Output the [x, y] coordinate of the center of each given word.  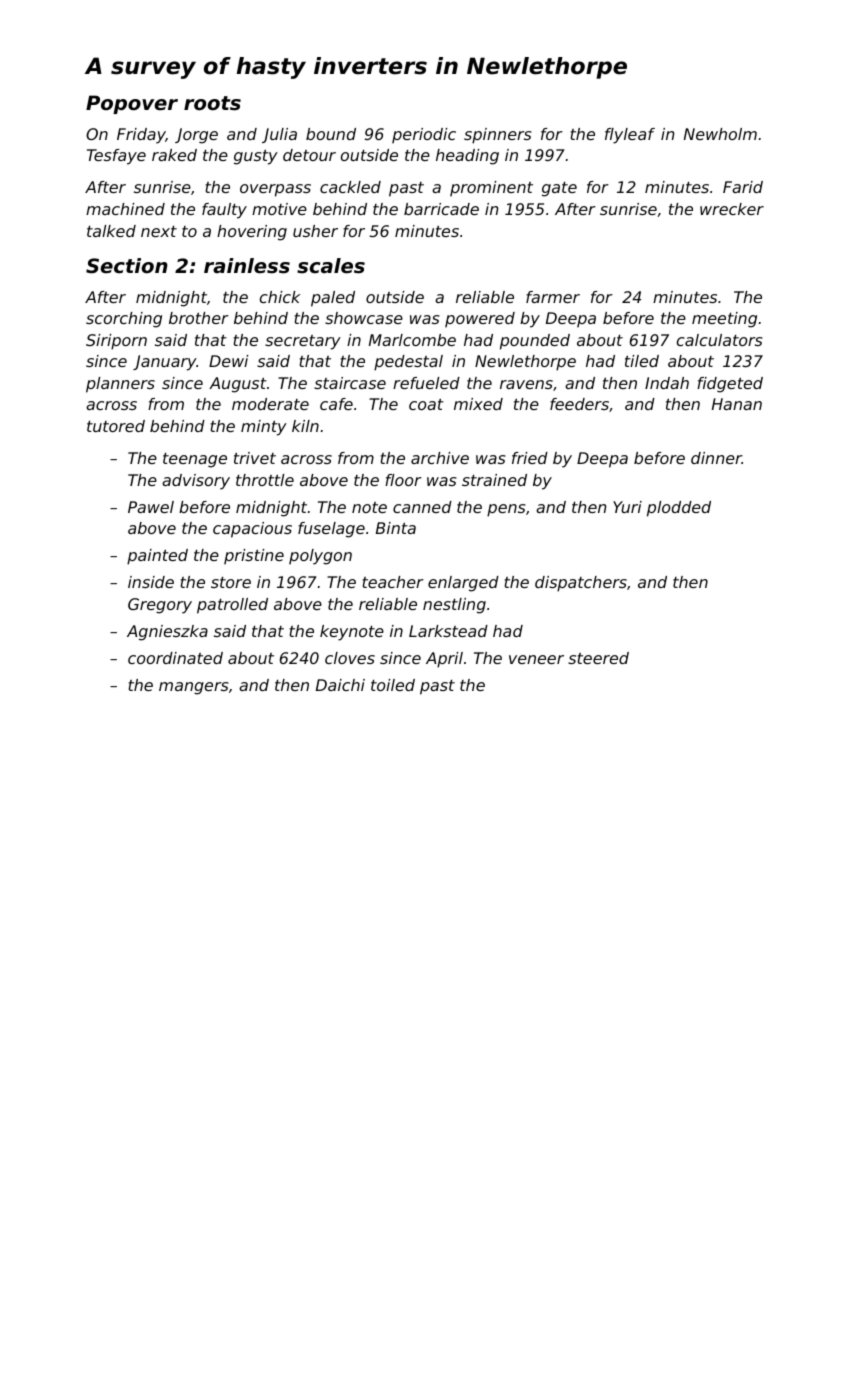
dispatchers [581, 584]
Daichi [340, 685]
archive [440, 458]
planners [120, 385]
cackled [350, 187]
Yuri [627, 507]
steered [598, 658]
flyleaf [630, 136]
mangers [194, 688]
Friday [141, 136]
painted [157, 557]
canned [422, 507]
